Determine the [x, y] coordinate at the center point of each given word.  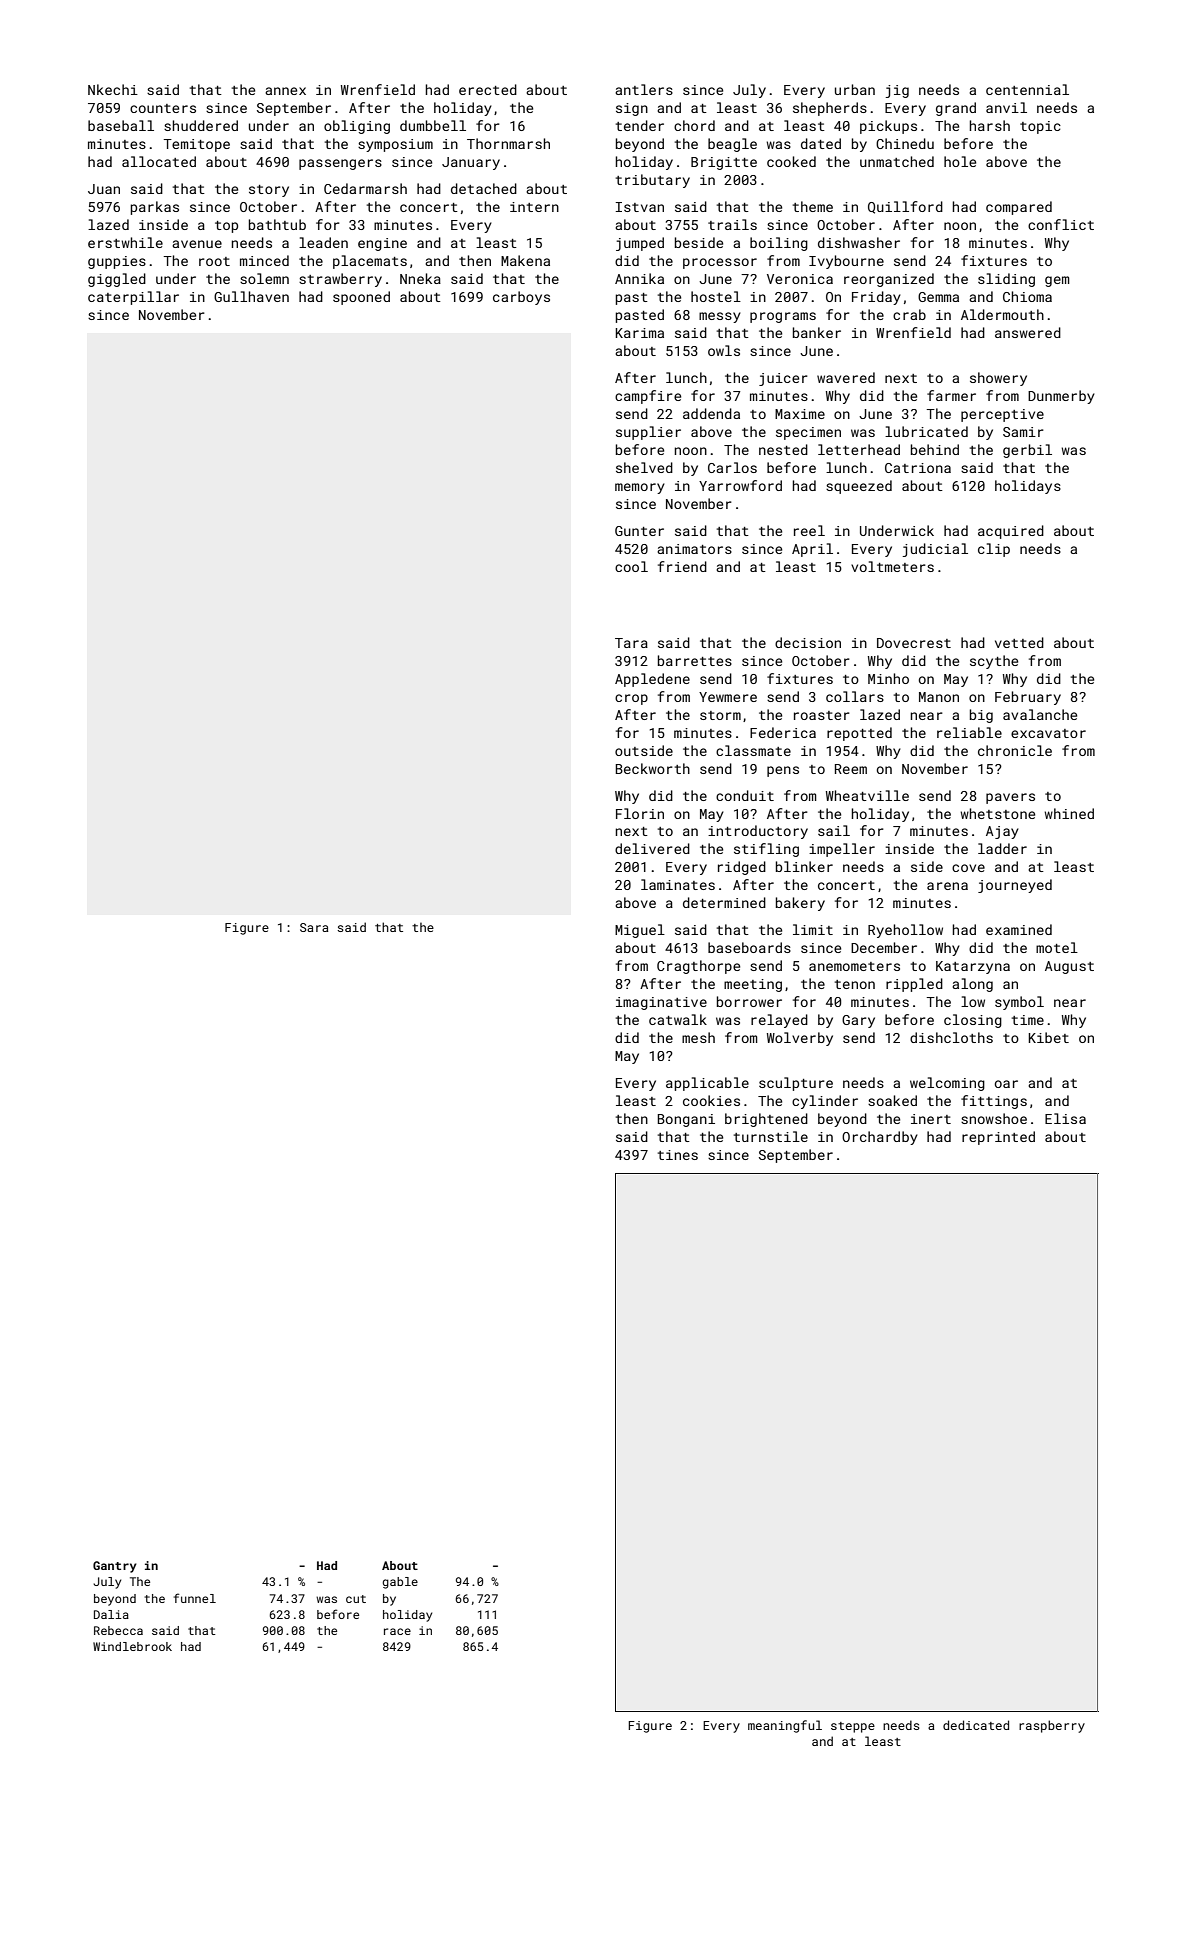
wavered [846, 377]
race [397, 1631]
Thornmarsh [508, 143]
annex [285, 91]
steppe [853, 1727]
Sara [314, 927]
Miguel [640, 931]
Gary [858, 1021]
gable [400, 1583]
